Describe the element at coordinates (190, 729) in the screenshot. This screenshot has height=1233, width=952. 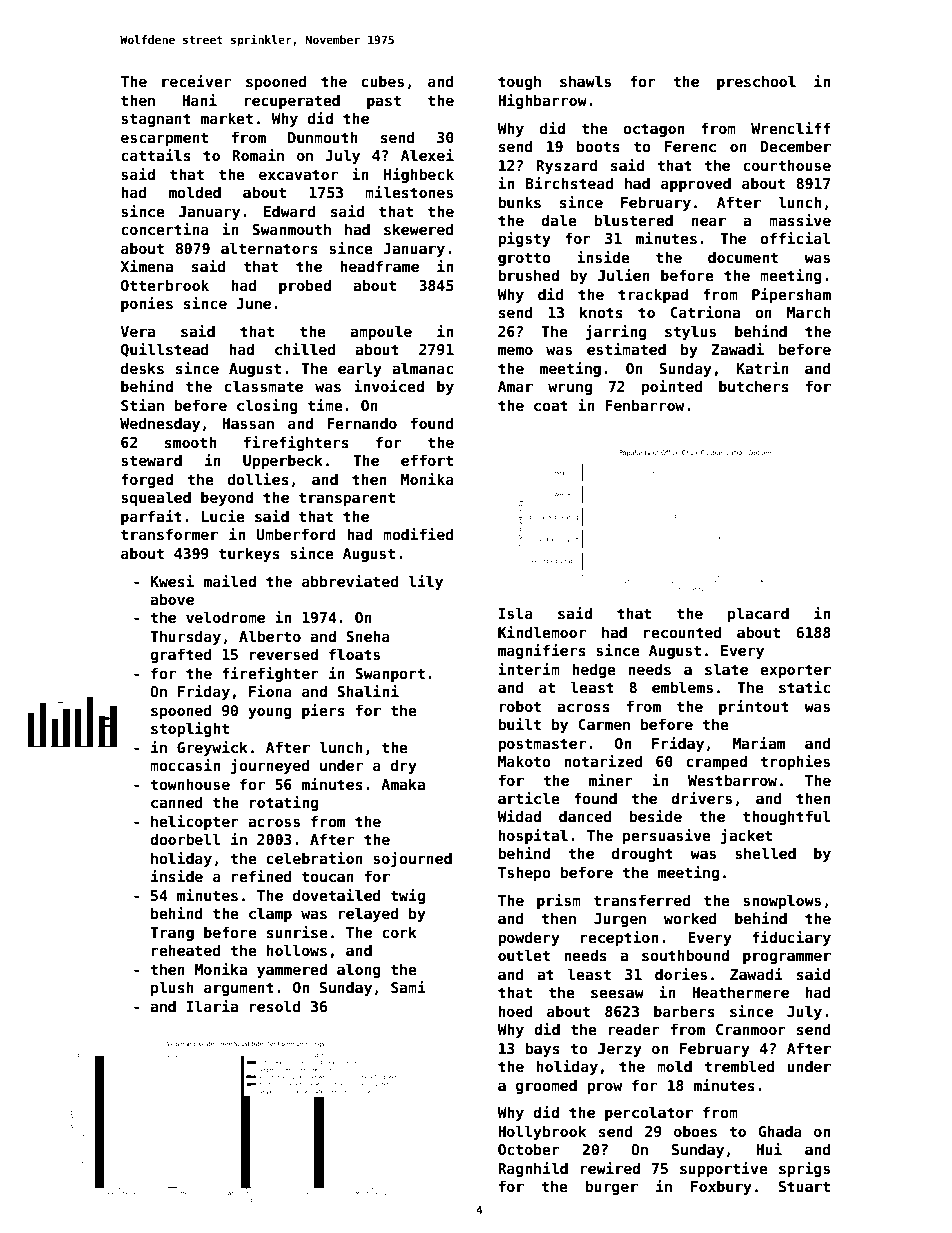
I see `stoplight` at that location.
